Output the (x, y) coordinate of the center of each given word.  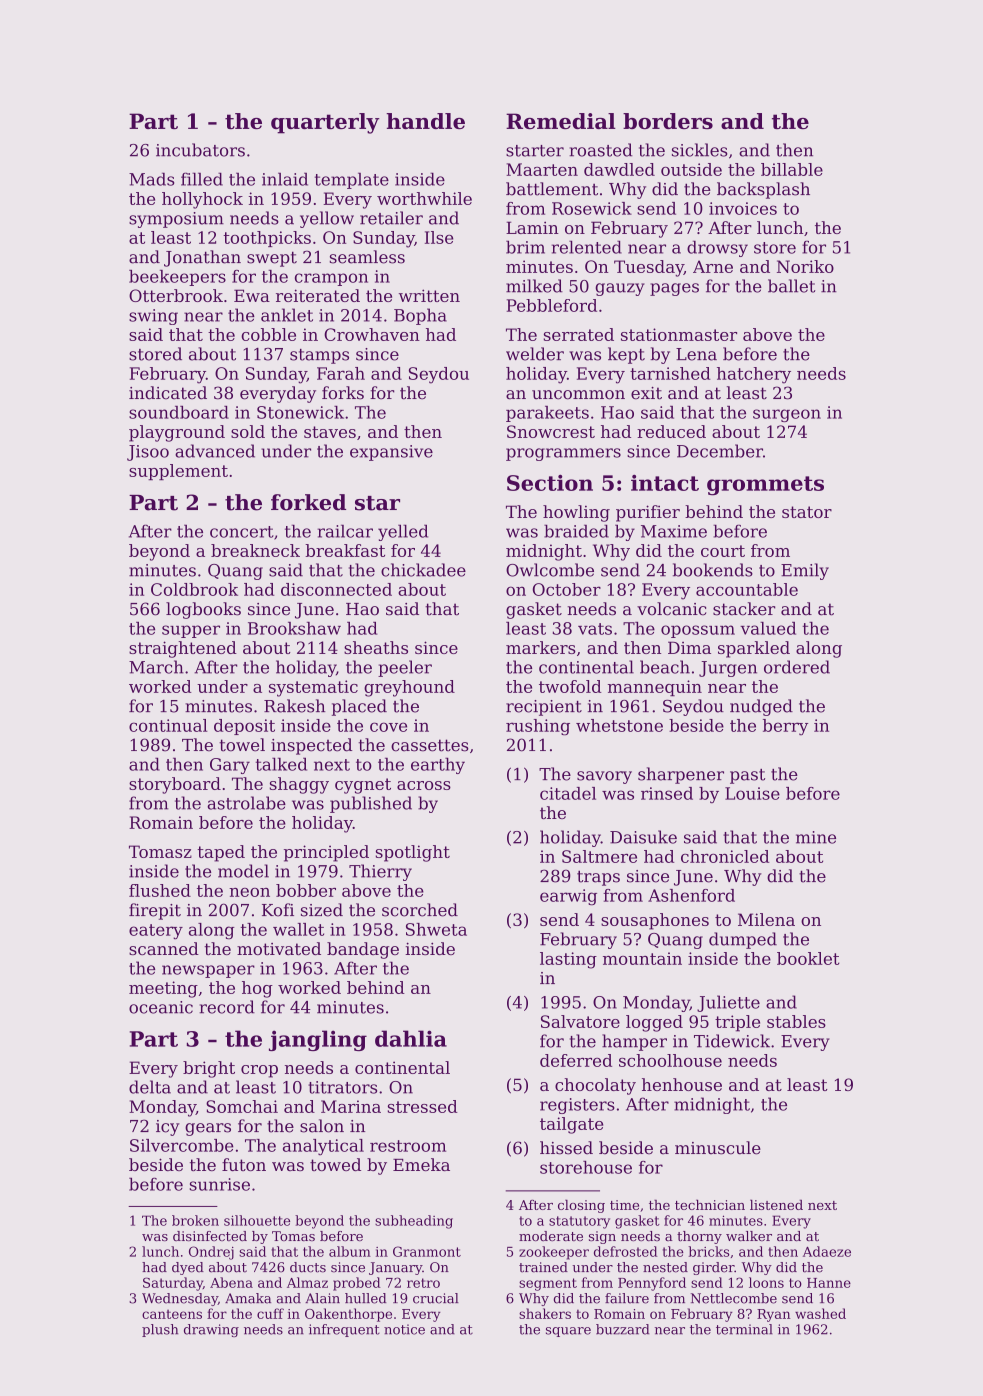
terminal (744, 1329)
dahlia (411, 1038)
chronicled (725, 856)
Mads (151, 179)
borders (668, 121)
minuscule (718, 1148)
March (156, 667)
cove (388, 727)
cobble (268, 334)
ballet (791, 286)
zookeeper (554, 1253)
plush (160, 1330)
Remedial (561, 121)
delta (150, 1087)
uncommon (578, 395)
